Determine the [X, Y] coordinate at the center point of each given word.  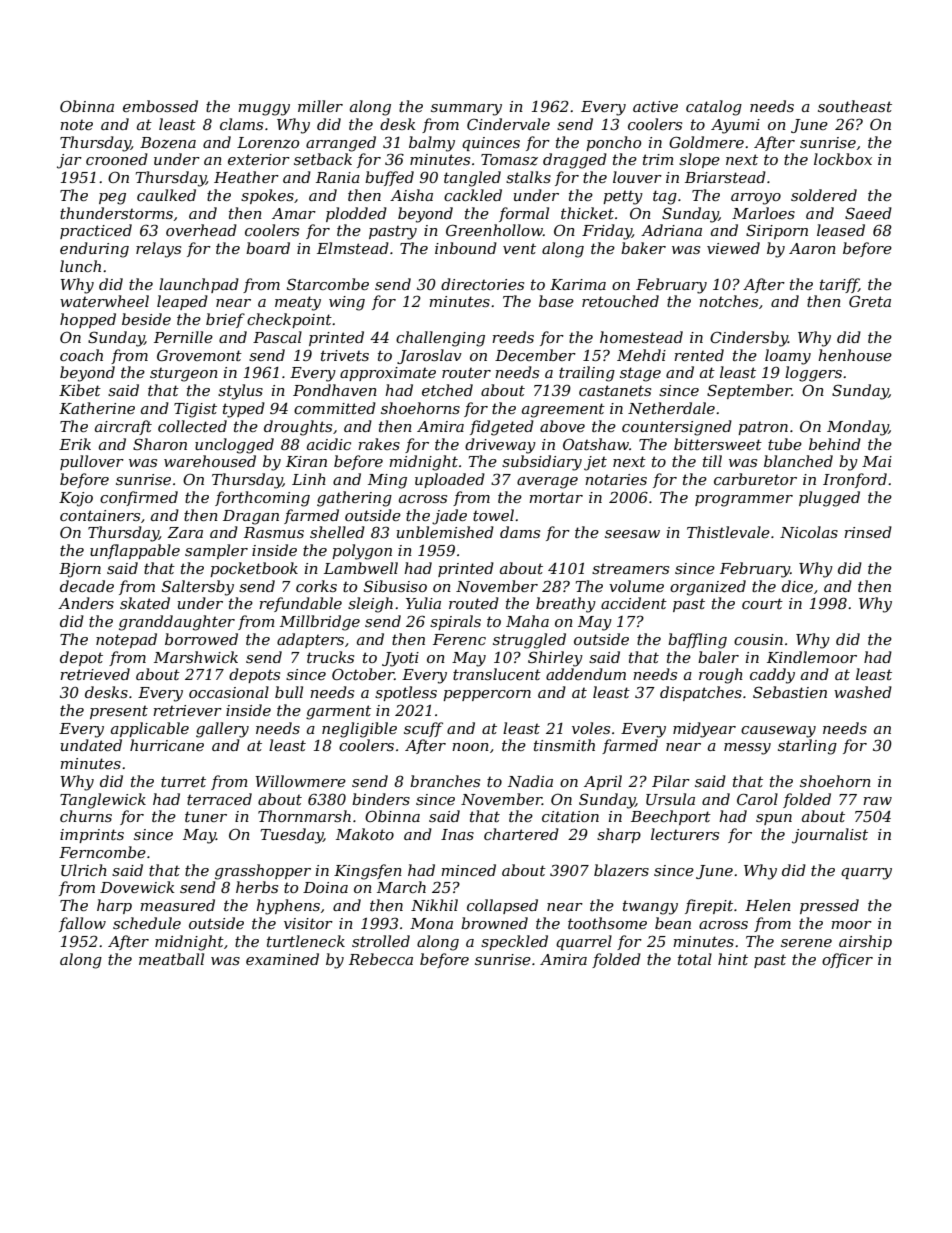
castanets [615, 390]
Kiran [306, 461]
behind [835, 444]
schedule [147, 923]
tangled [472, 179]
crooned [117, 159]
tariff [839, 285]
